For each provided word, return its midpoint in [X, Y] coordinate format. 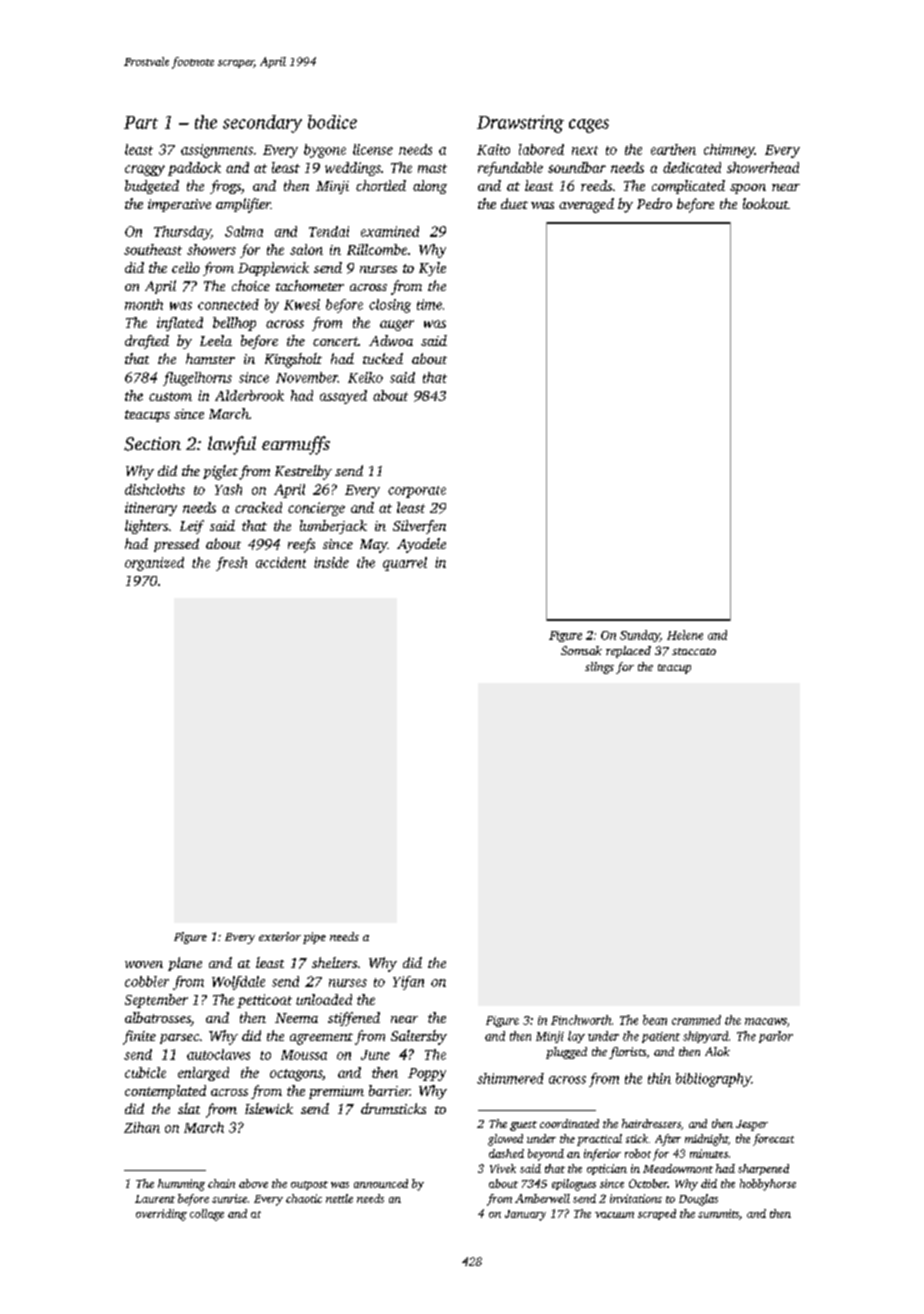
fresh [231, 564]
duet [514, 203]
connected [228, 304]
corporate [417, 492]
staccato [694, 651]
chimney [729, 151]
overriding [161, 1215]
